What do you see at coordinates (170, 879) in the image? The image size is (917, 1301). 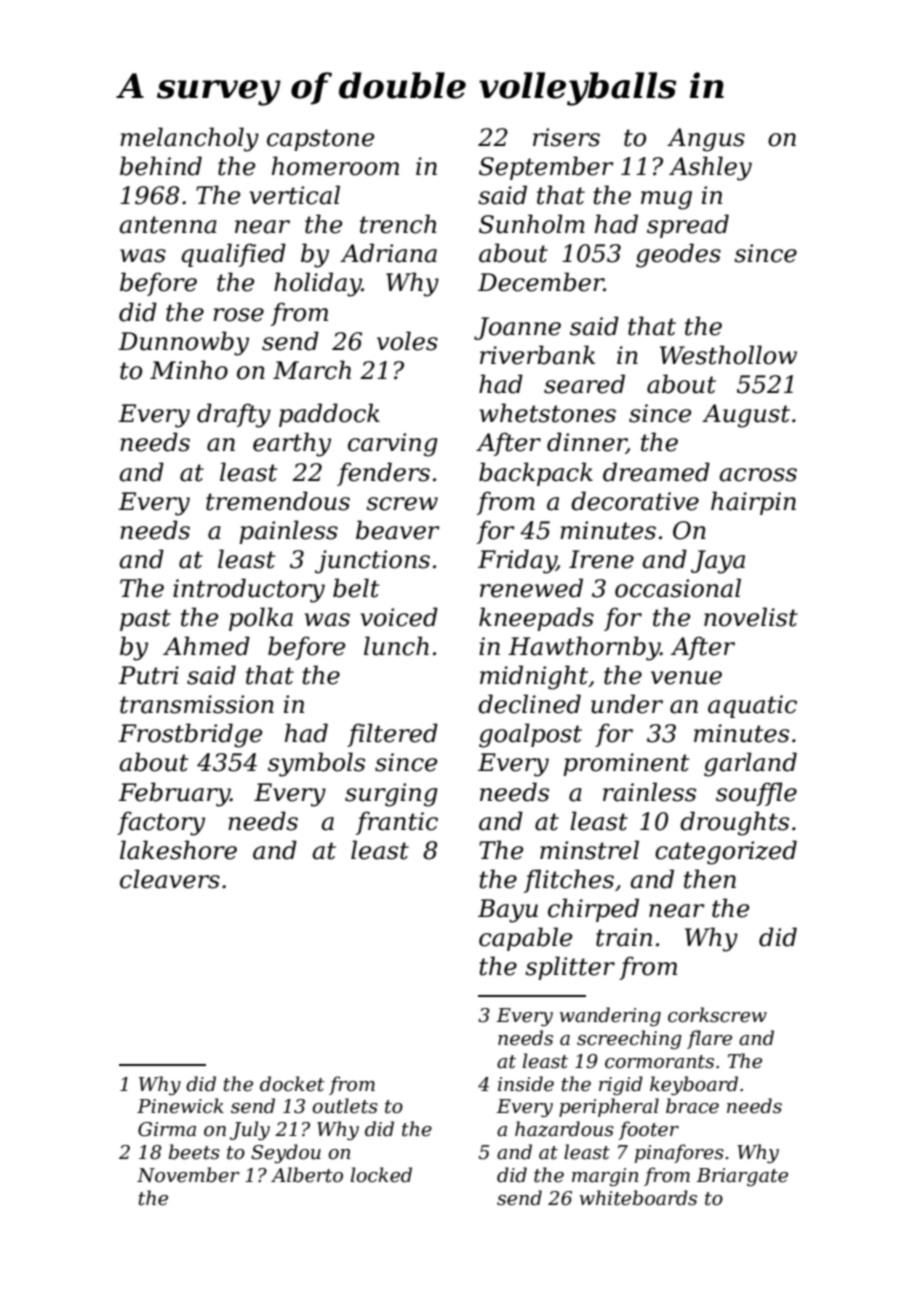 I see `cleavers` at bounding box center [170, 879].
